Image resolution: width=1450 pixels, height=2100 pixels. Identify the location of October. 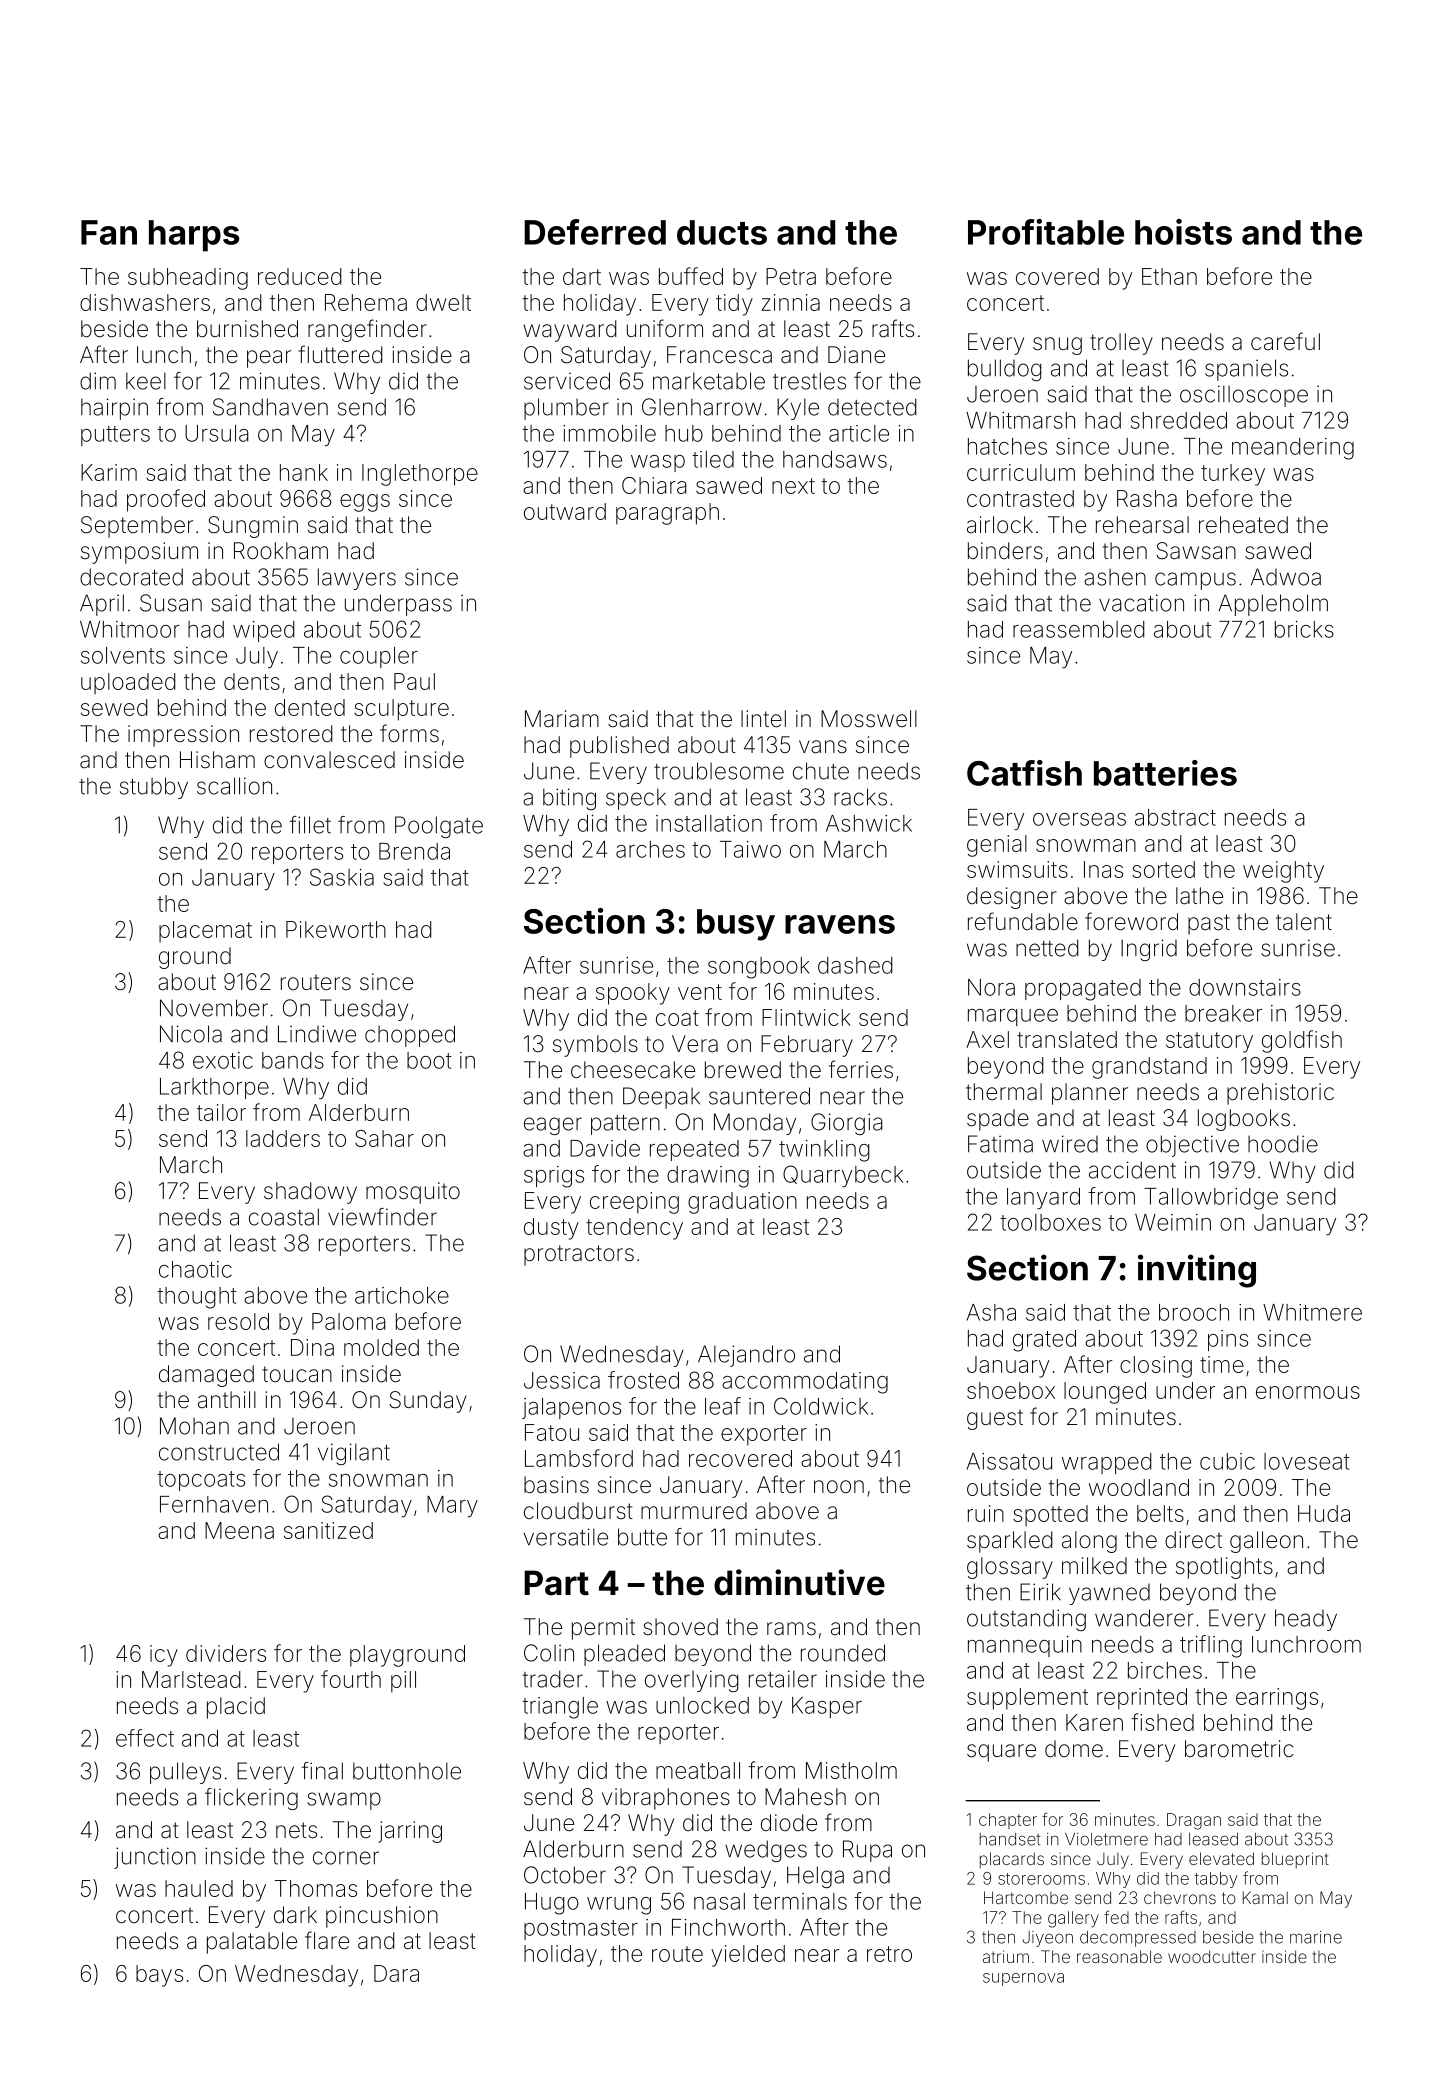
(565, 1875).
